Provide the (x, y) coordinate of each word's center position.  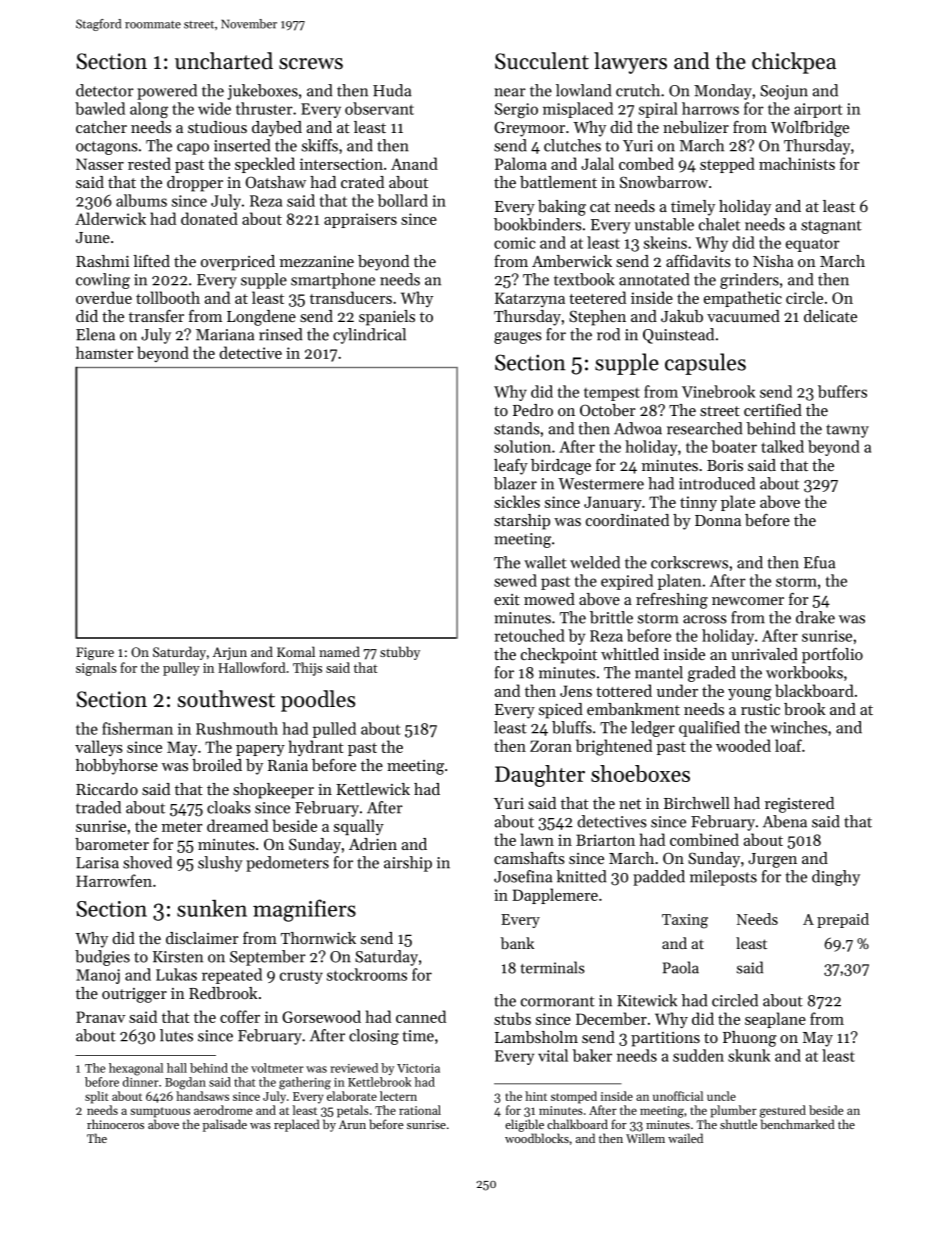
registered (799, 805)
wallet (545, 562)
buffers (842, 391)
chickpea (794, 63)
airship (408, 864)
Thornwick (318, 938)
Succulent (542, 61)
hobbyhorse (117, 767)
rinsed (280, 334)
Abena (785, 821)
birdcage (561, 467)
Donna (718, 520)
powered (167, 92)
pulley (181, 669)
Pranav (100, 1017)
